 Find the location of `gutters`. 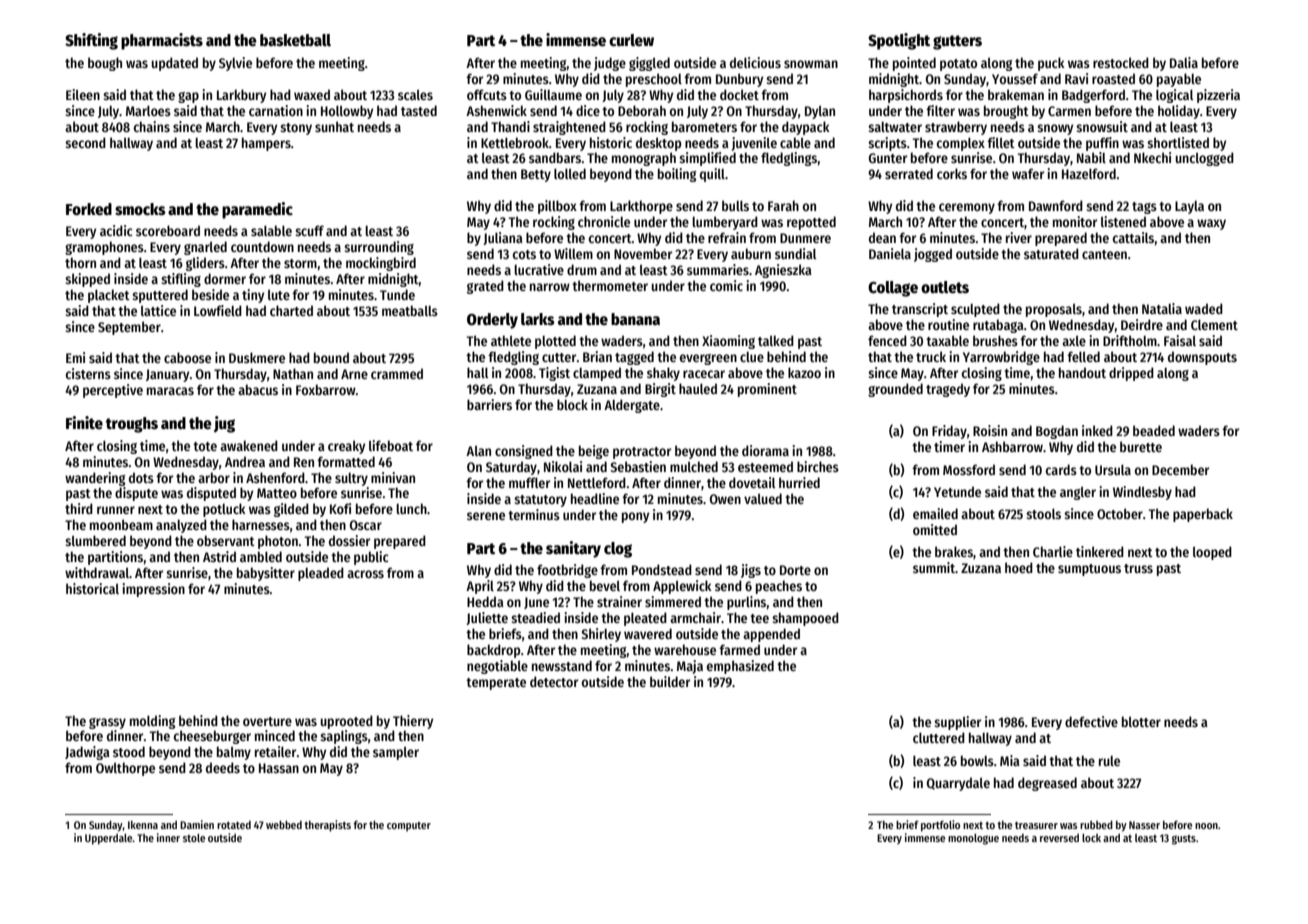

gutters is located at coordinates (957, 42).
